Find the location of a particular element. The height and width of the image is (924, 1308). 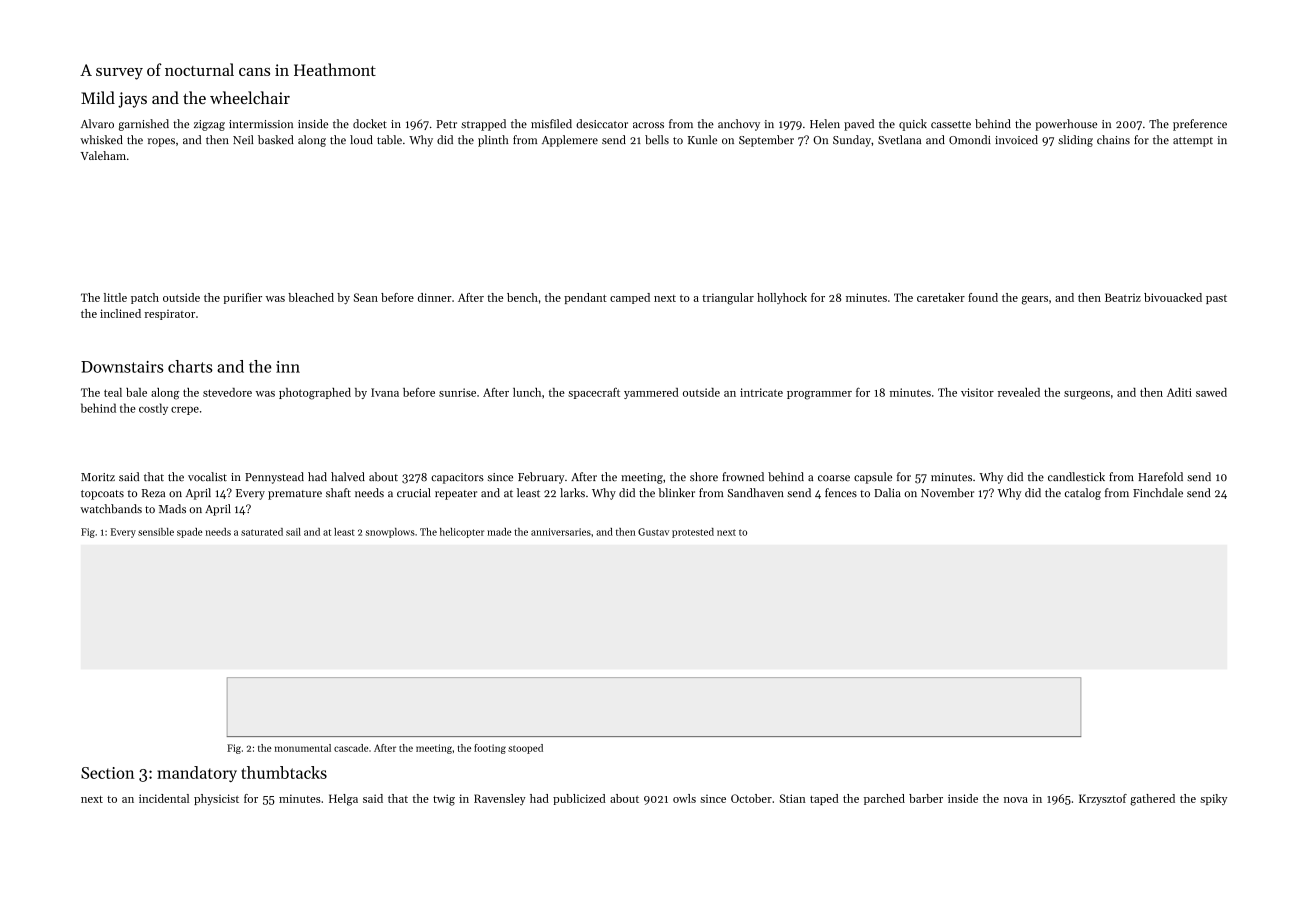

revealed is located at coordinates (1019, 392).
